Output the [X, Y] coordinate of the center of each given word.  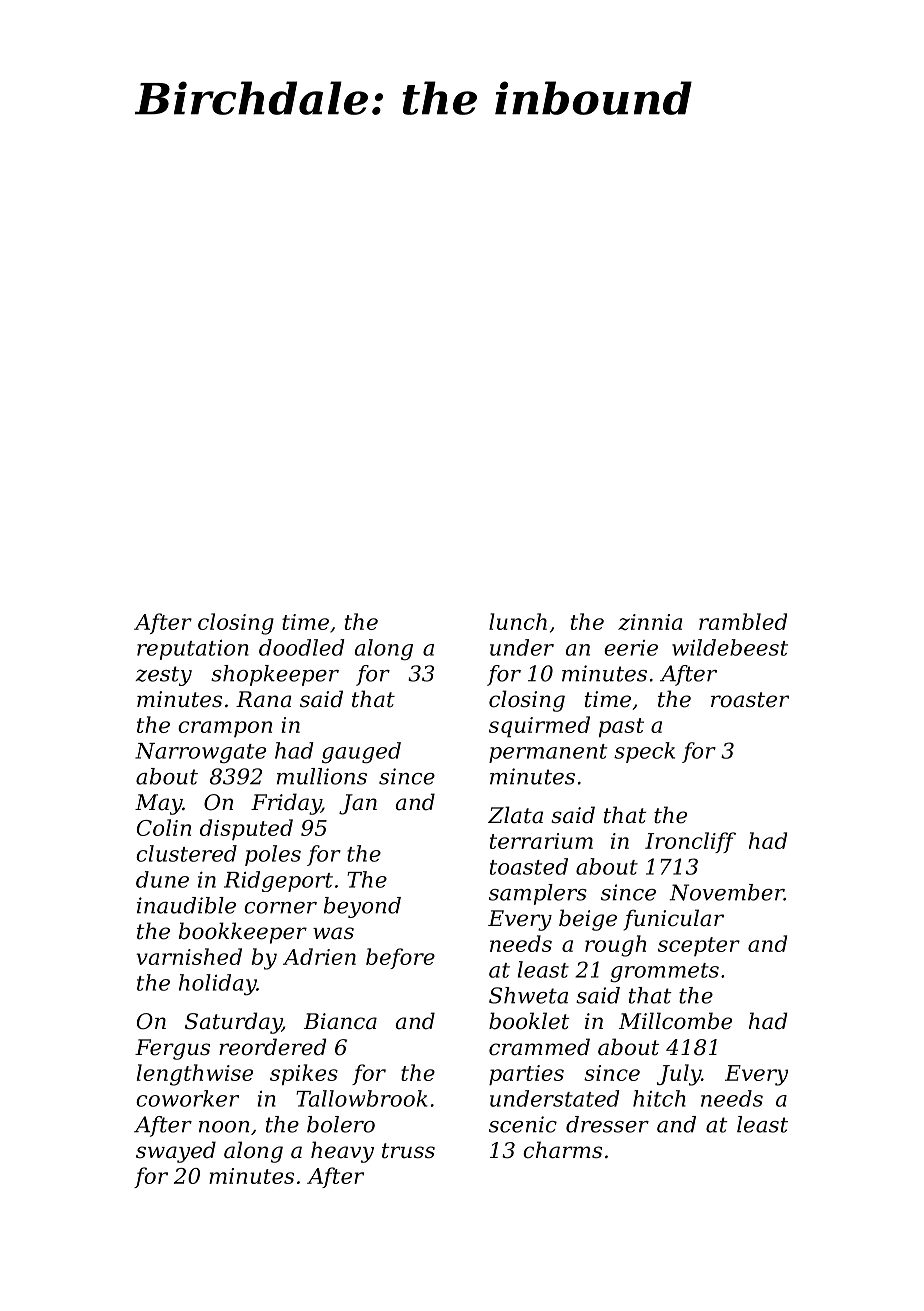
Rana [263, 699]
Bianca [340, 1021]
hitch [659, 1098]
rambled [743, 621]
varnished [189, 956]
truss [408, 1151]
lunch [518, 621]
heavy [342, 1152]
